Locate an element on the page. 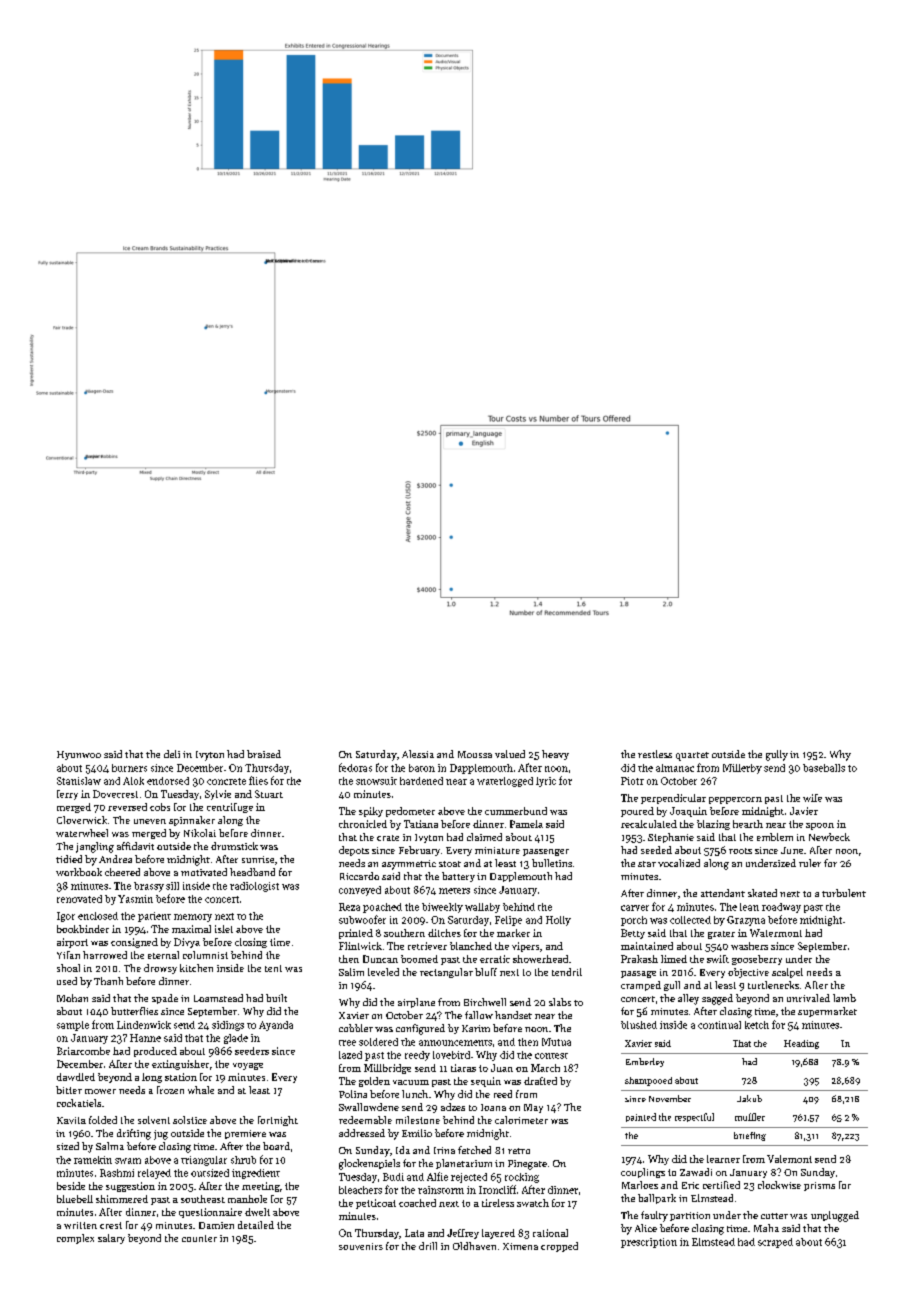 This document has width=924, height=1308. counter is located at coordinates (199, 1238).
